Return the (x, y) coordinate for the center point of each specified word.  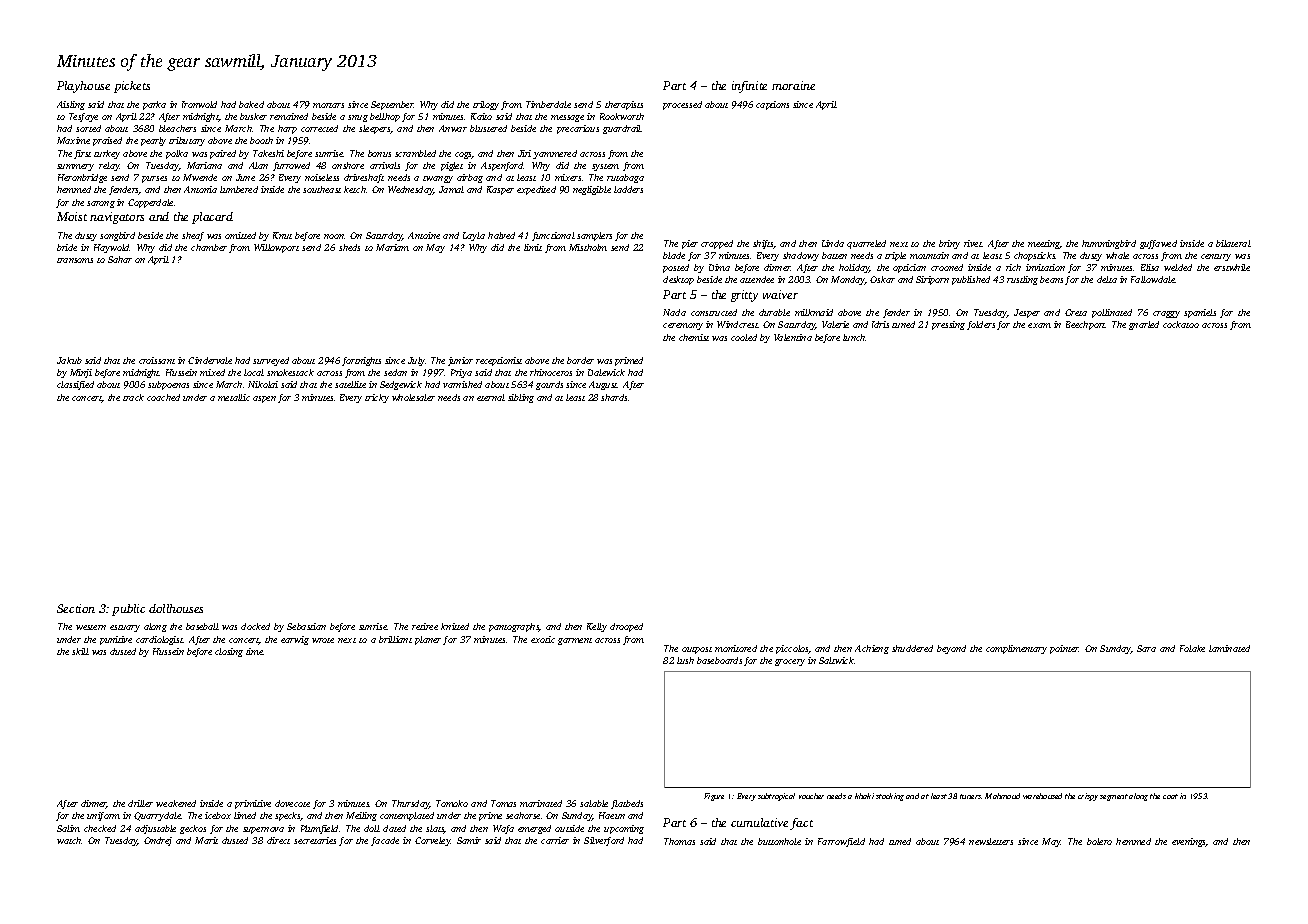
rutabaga (625, 178)
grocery (790, 662)
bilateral (1233, 243)
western (91, 627)
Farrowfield (841, 842)
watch (69, 840)
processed (682, 105)
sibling (521, 398)
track (133, 397)
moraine (793, 85)
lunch (854, 337)
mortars (328, 105)
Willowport (276, 248)
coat (1170, 796)
